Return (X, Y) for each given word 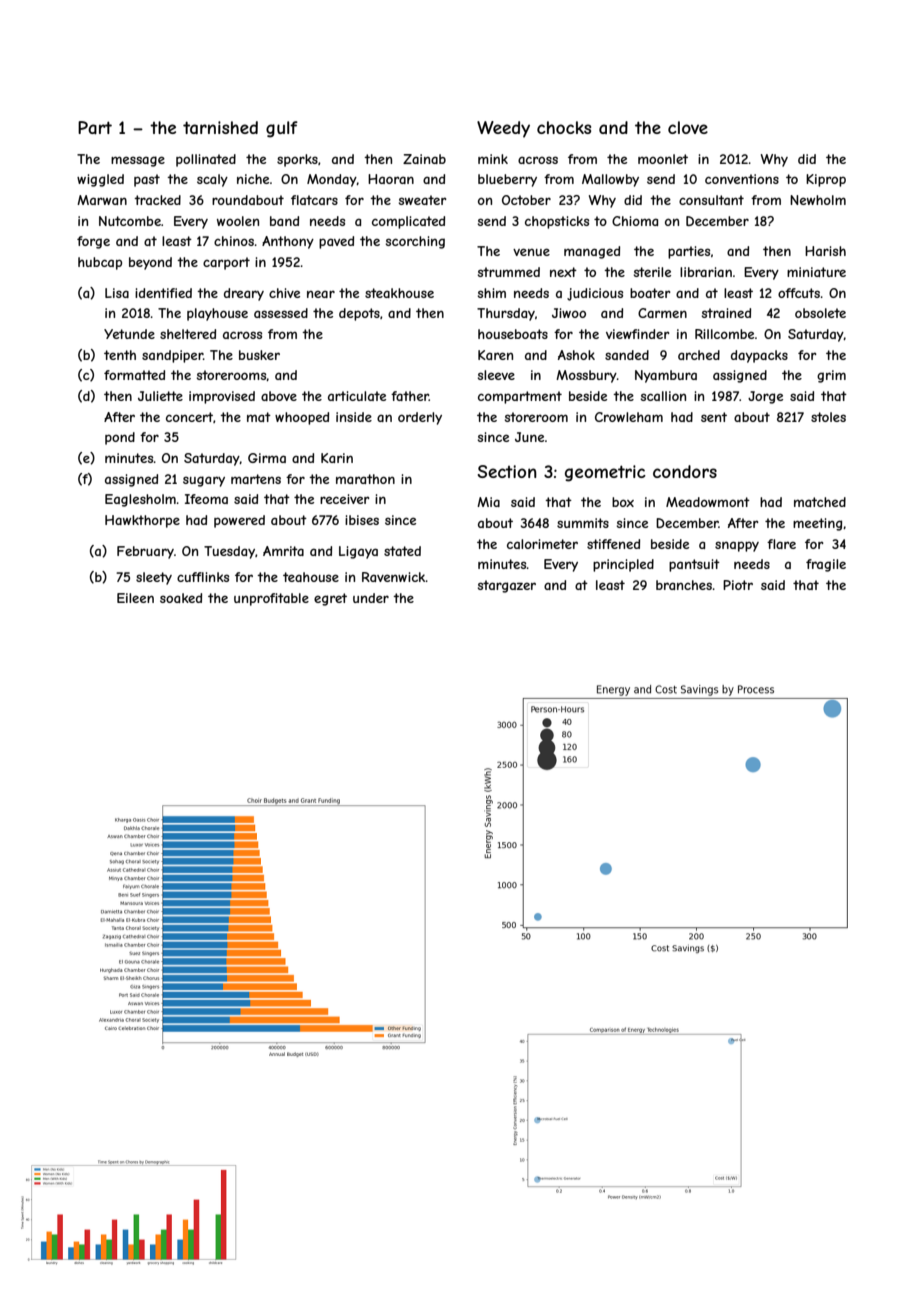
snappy (737, 546)
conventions (742, 179)
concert (189, 417)
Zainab (424, 159)
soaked (181, 598)
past (147, 180)
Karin (337, 458)
